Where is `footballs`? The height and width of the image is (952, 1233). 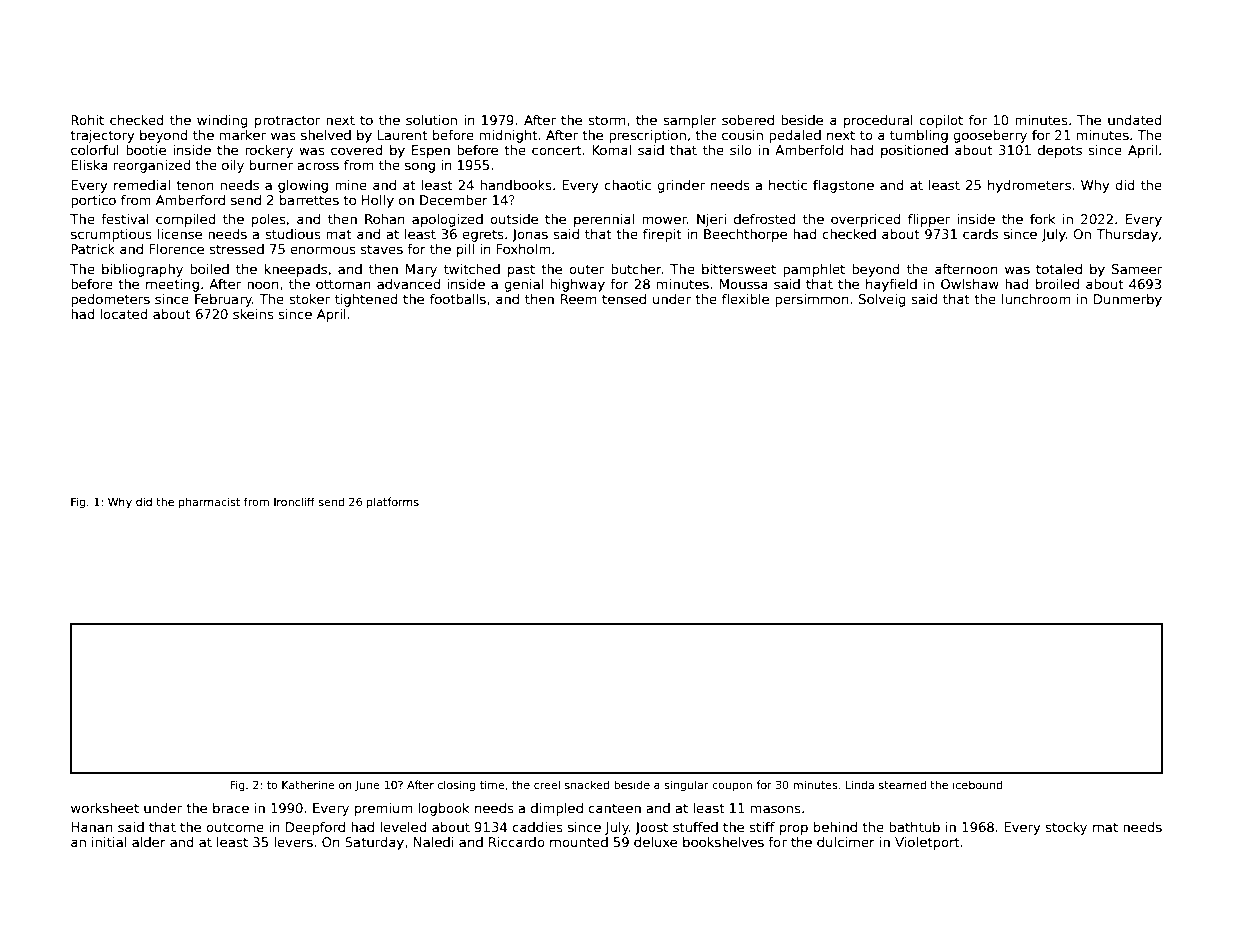 footballs is located at coordinates (458, 299).
